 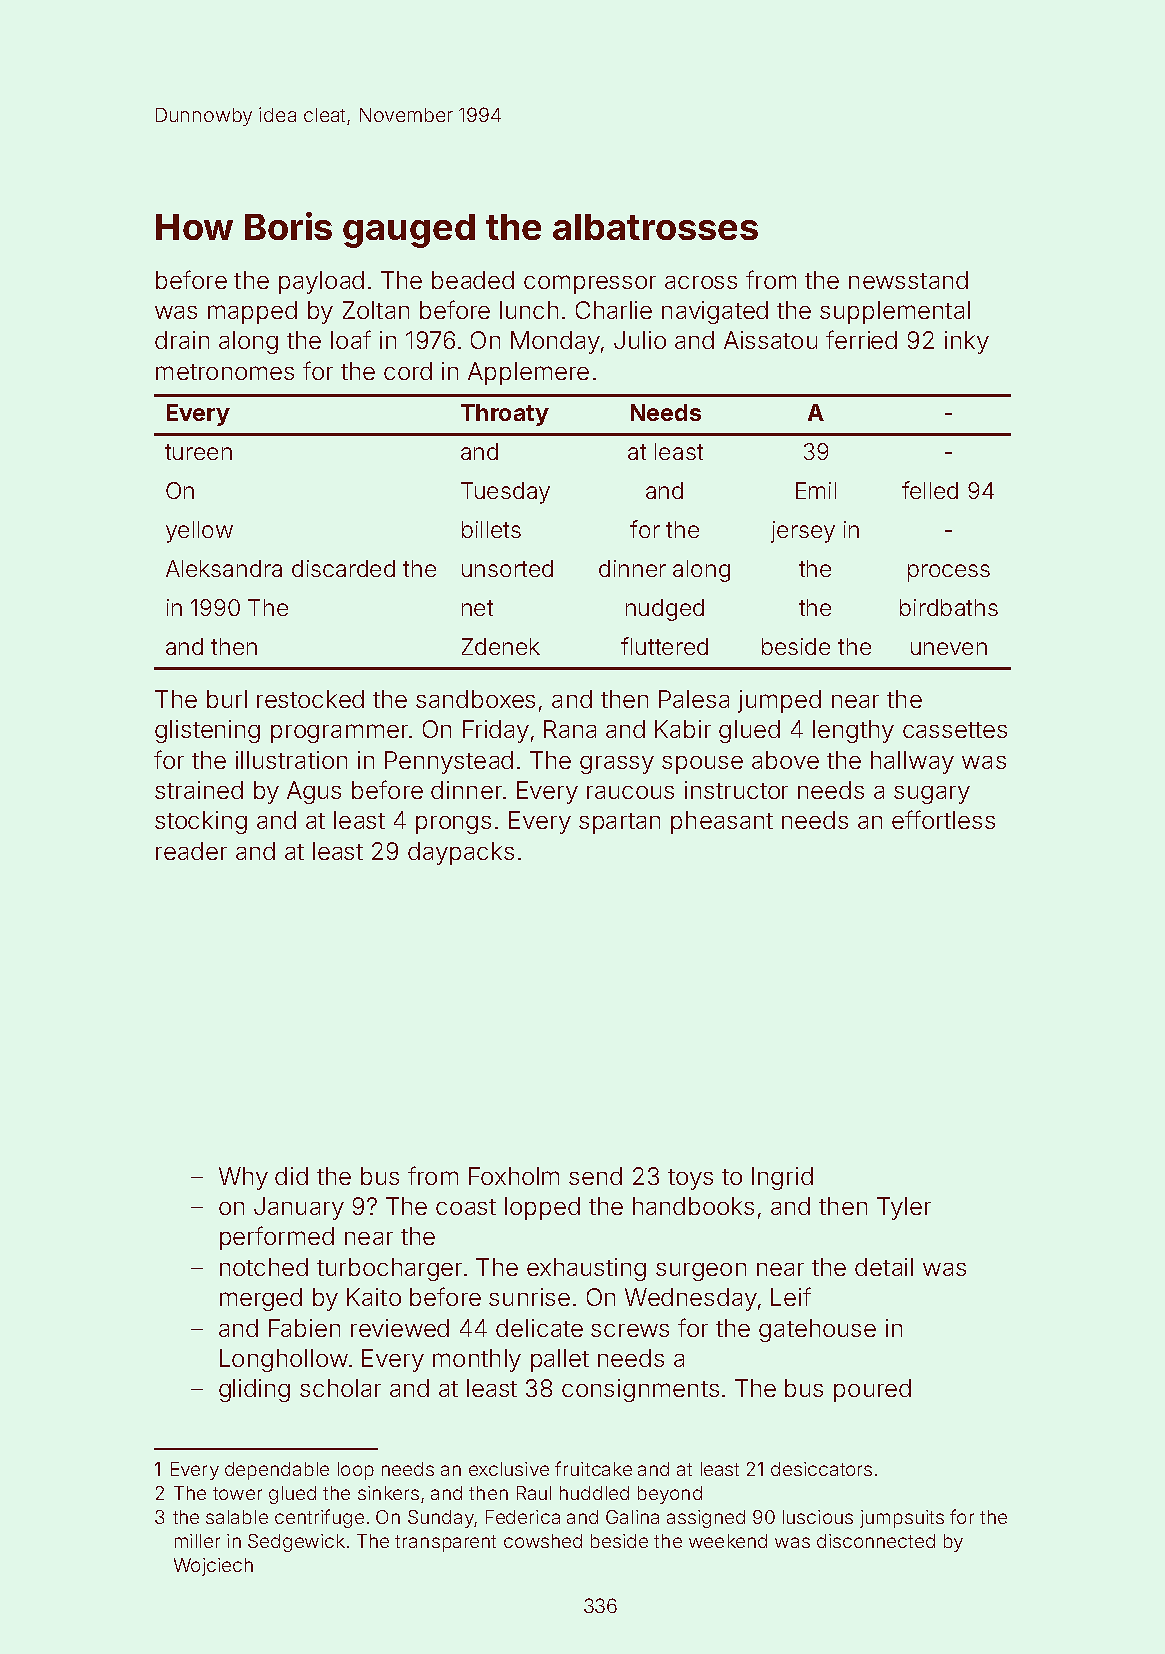 I want to click on mapped, so click(x=252, y=312).
